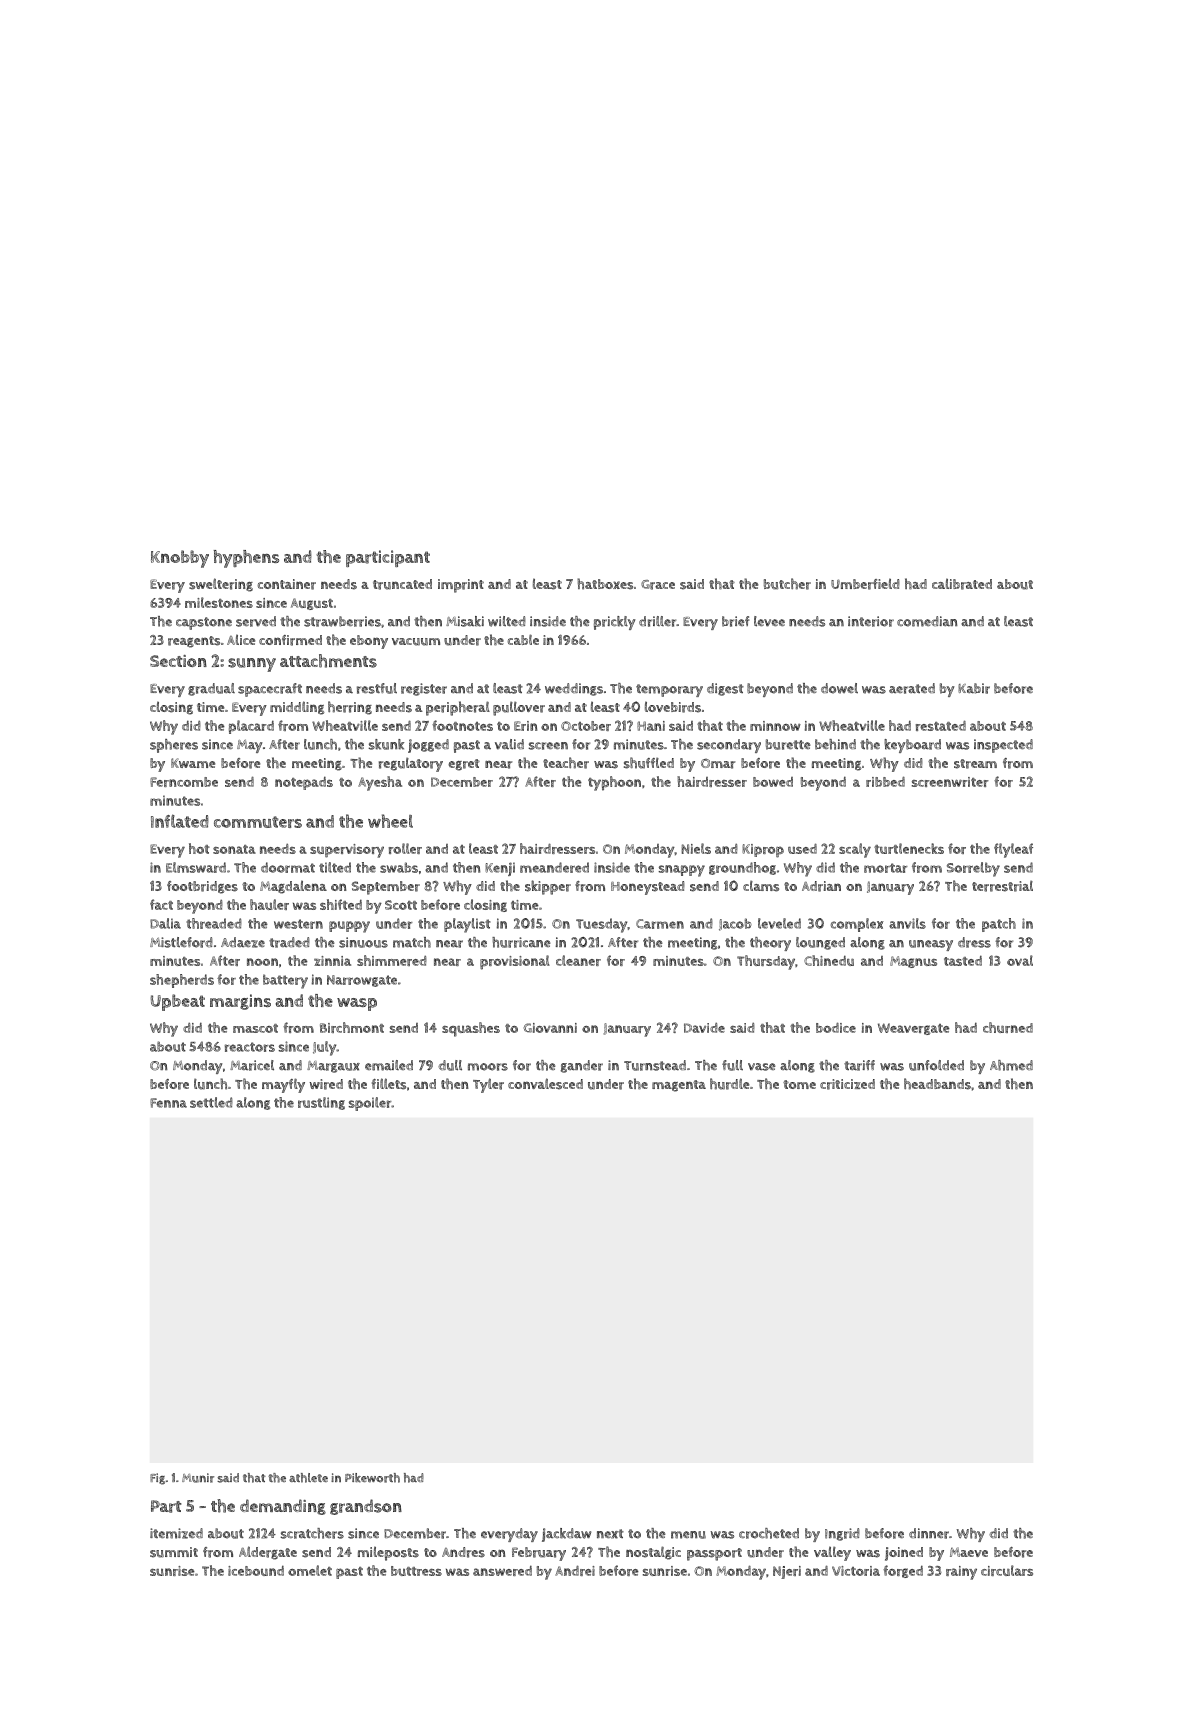  What do you see at coordinates (211, 1102) in the image?
I see `settled` at bounding box center [211, 1102].
